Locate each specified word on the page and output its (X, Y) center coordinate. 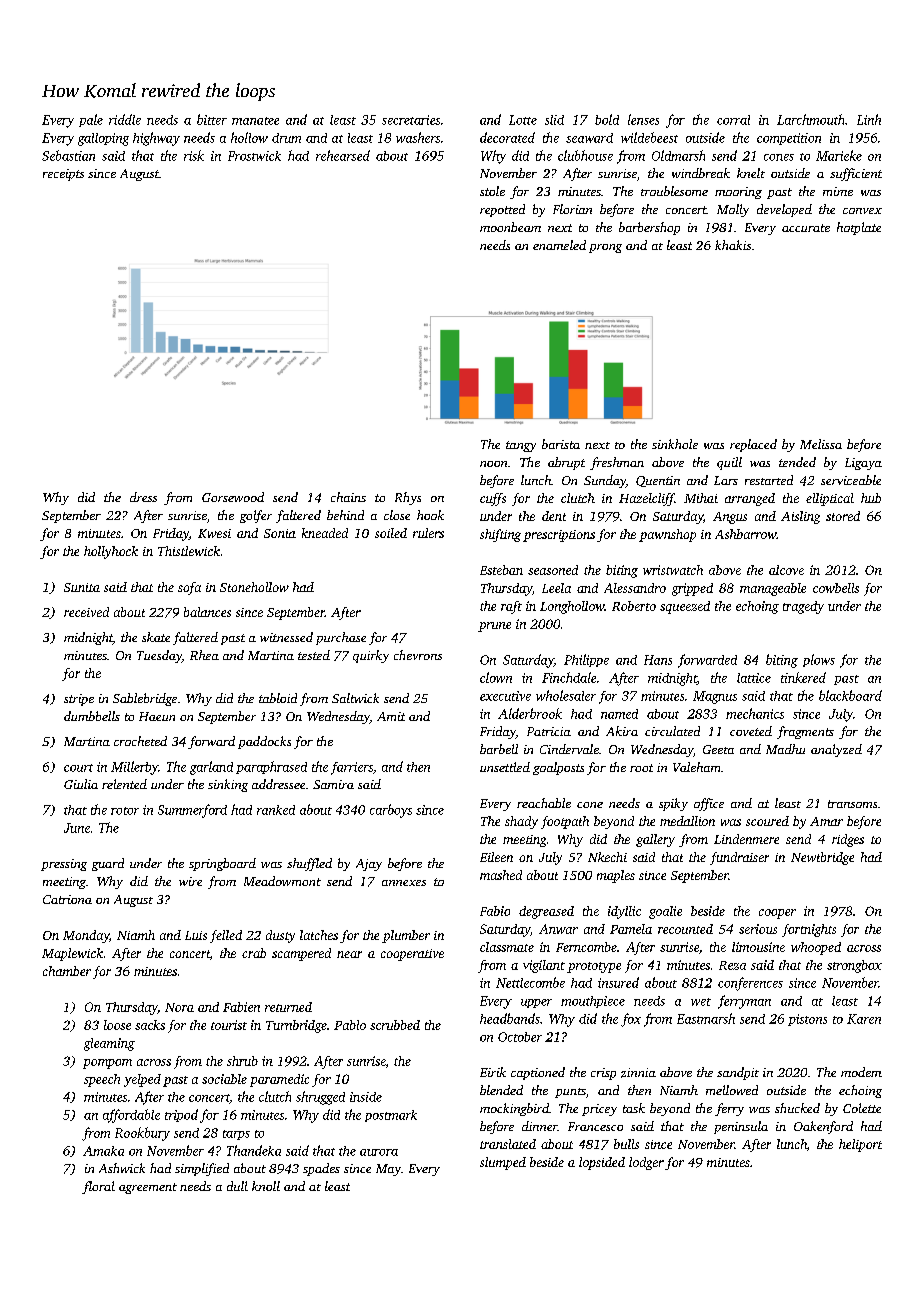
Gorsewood (233, 497)
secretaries (411, 120)
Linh (869, 119)
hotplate (859, 228)
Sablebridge (145, 699)
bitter (212, 119)
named (619, 714)
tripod (181, 1115)
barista (561, 444)
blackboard (850, 695)
